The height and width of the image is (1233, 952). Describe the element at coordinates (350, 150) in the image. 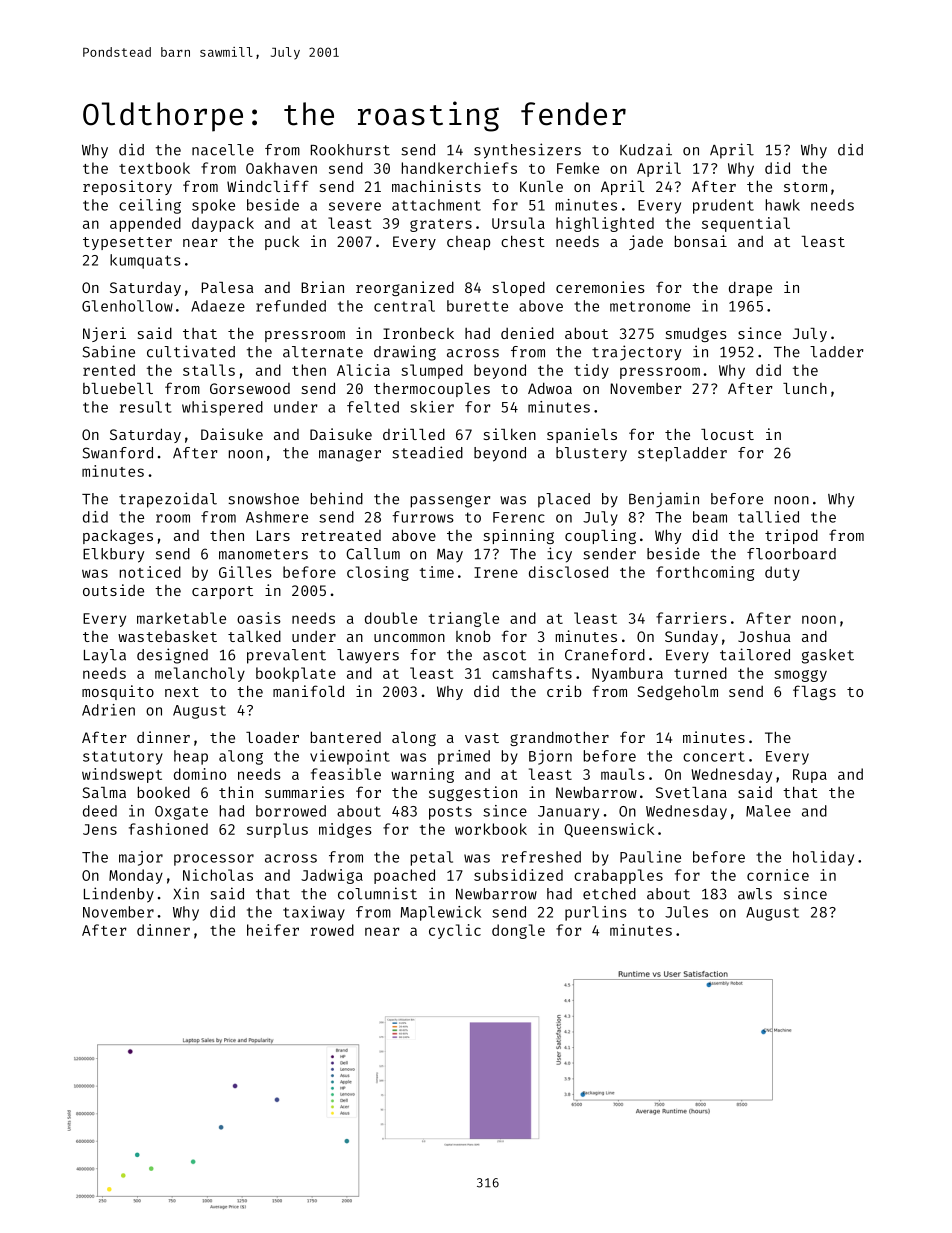

I see `Rookhurst` at that location.
